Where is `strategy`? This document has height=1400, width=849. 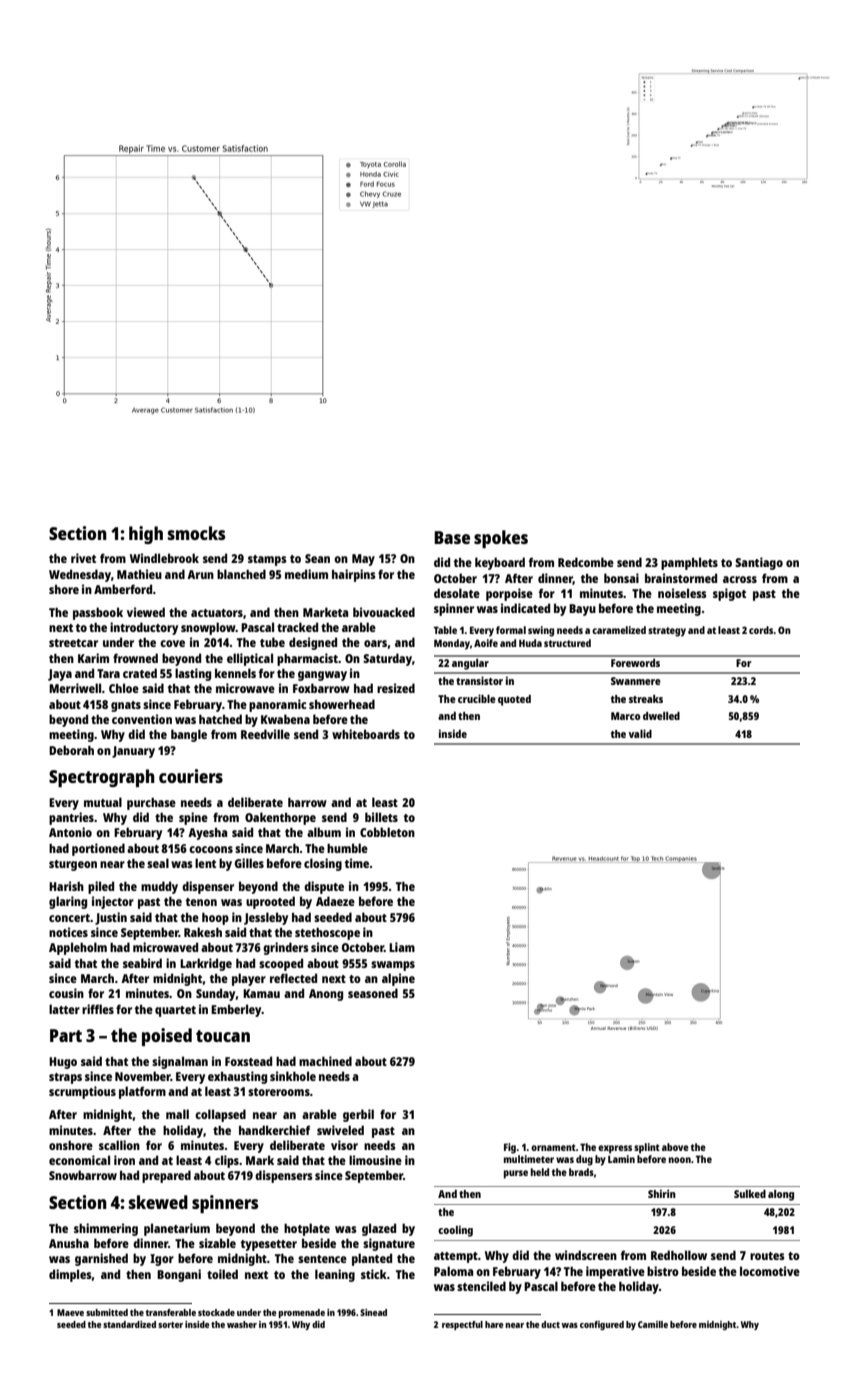 strategy is located at coordinates (667, 632).
